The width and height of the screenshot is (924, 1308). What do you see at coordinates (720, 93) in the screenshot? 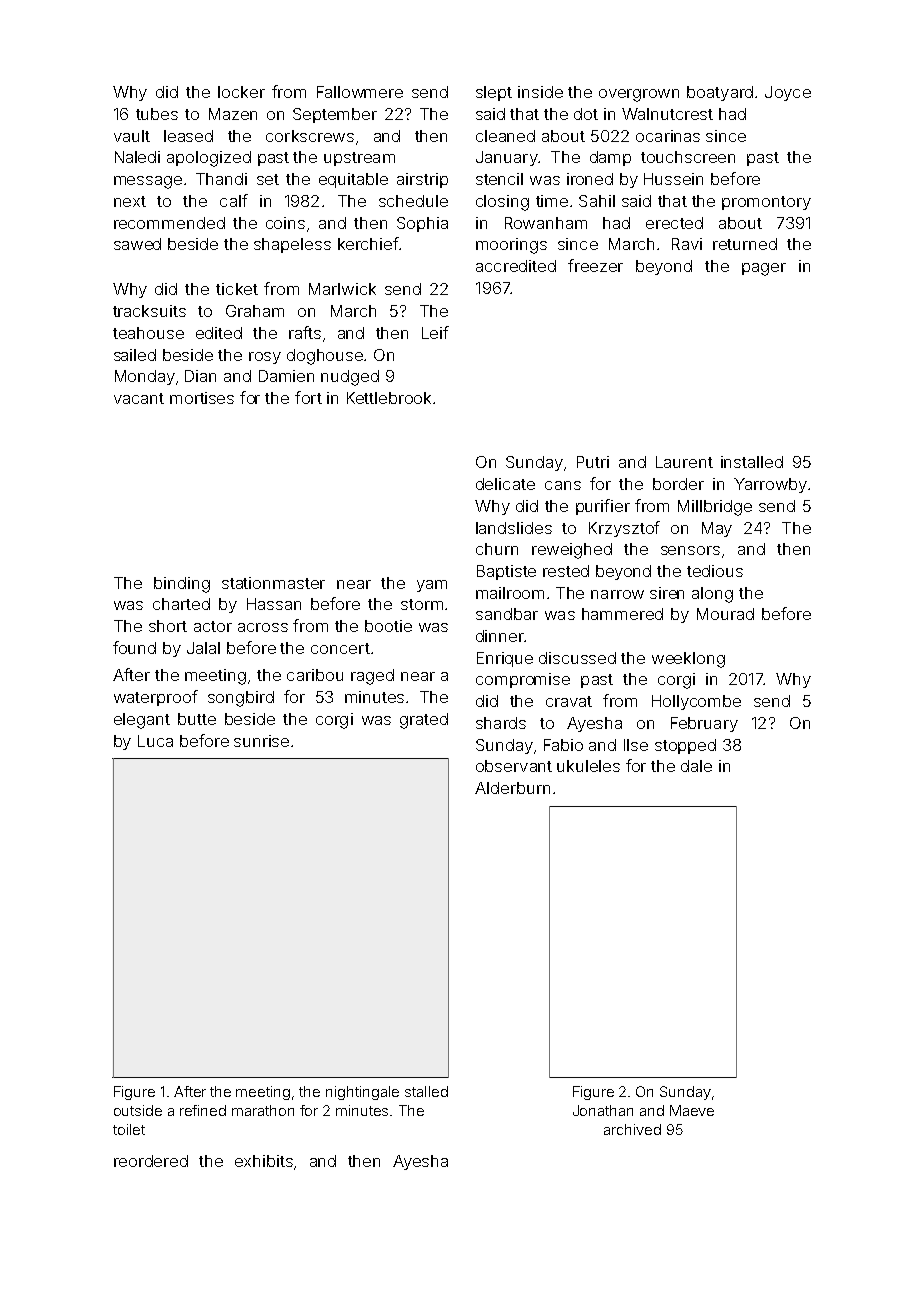
I see `boatyard` at bounding box center [720, 93].
